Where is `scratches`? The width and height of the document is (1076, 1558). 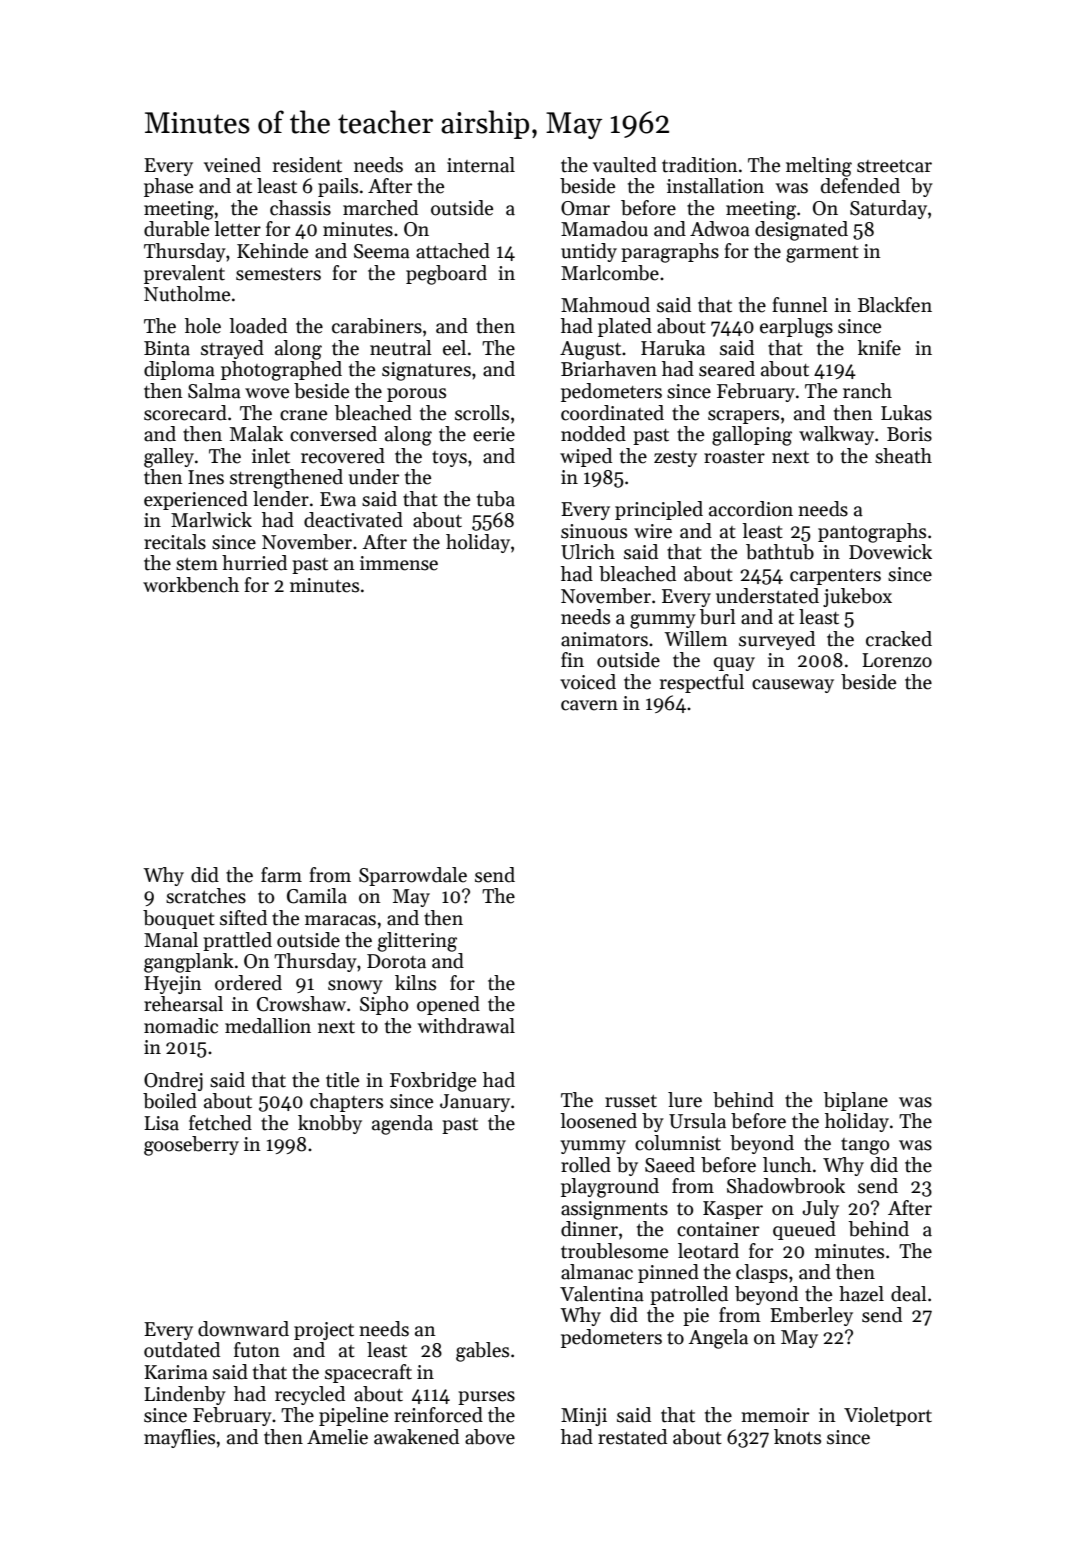 scratches is located at coordinates (206, 896).
